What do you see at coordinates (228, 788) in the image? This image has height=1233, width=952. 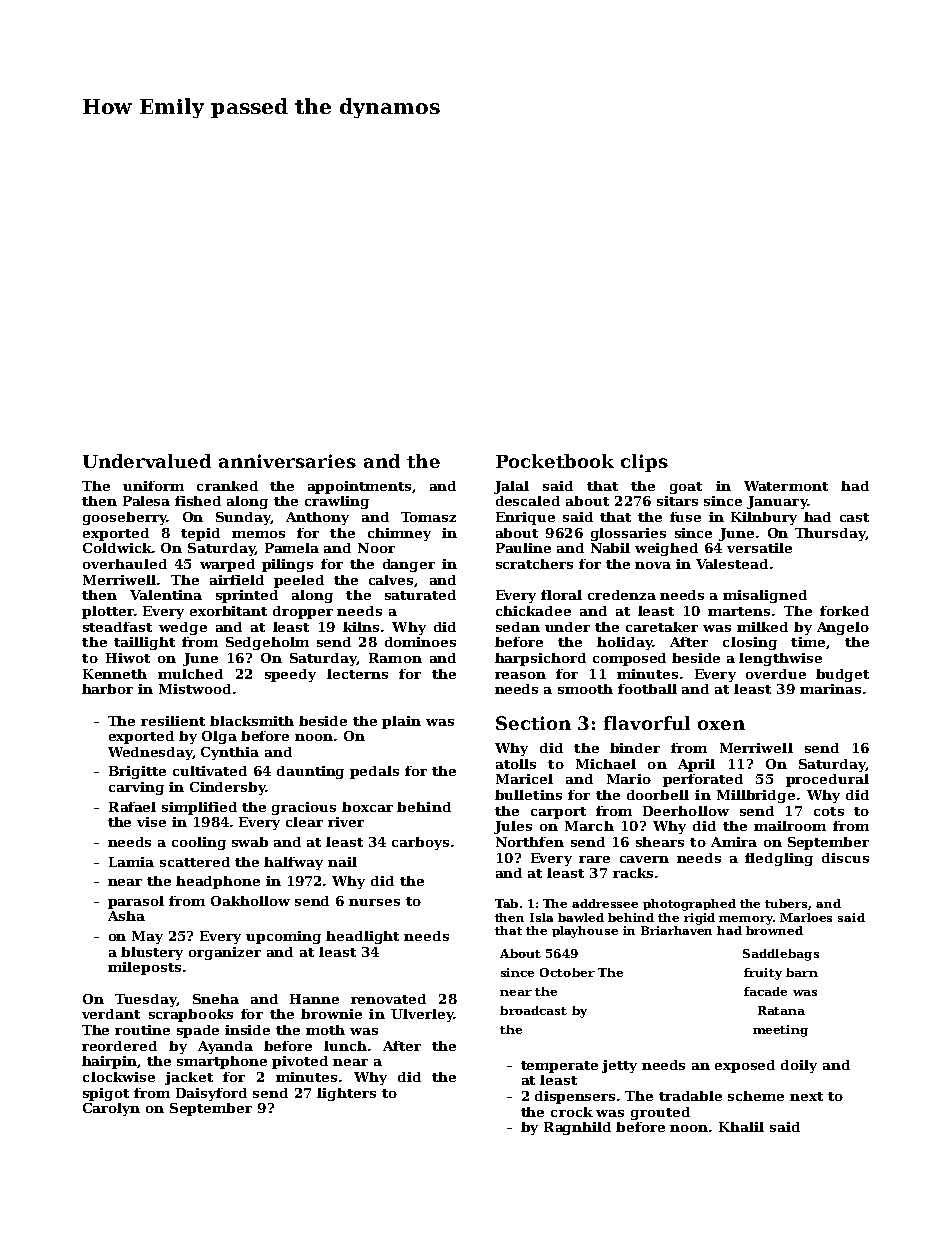 I see `Cindersby` at bounding box center [228, 788].
